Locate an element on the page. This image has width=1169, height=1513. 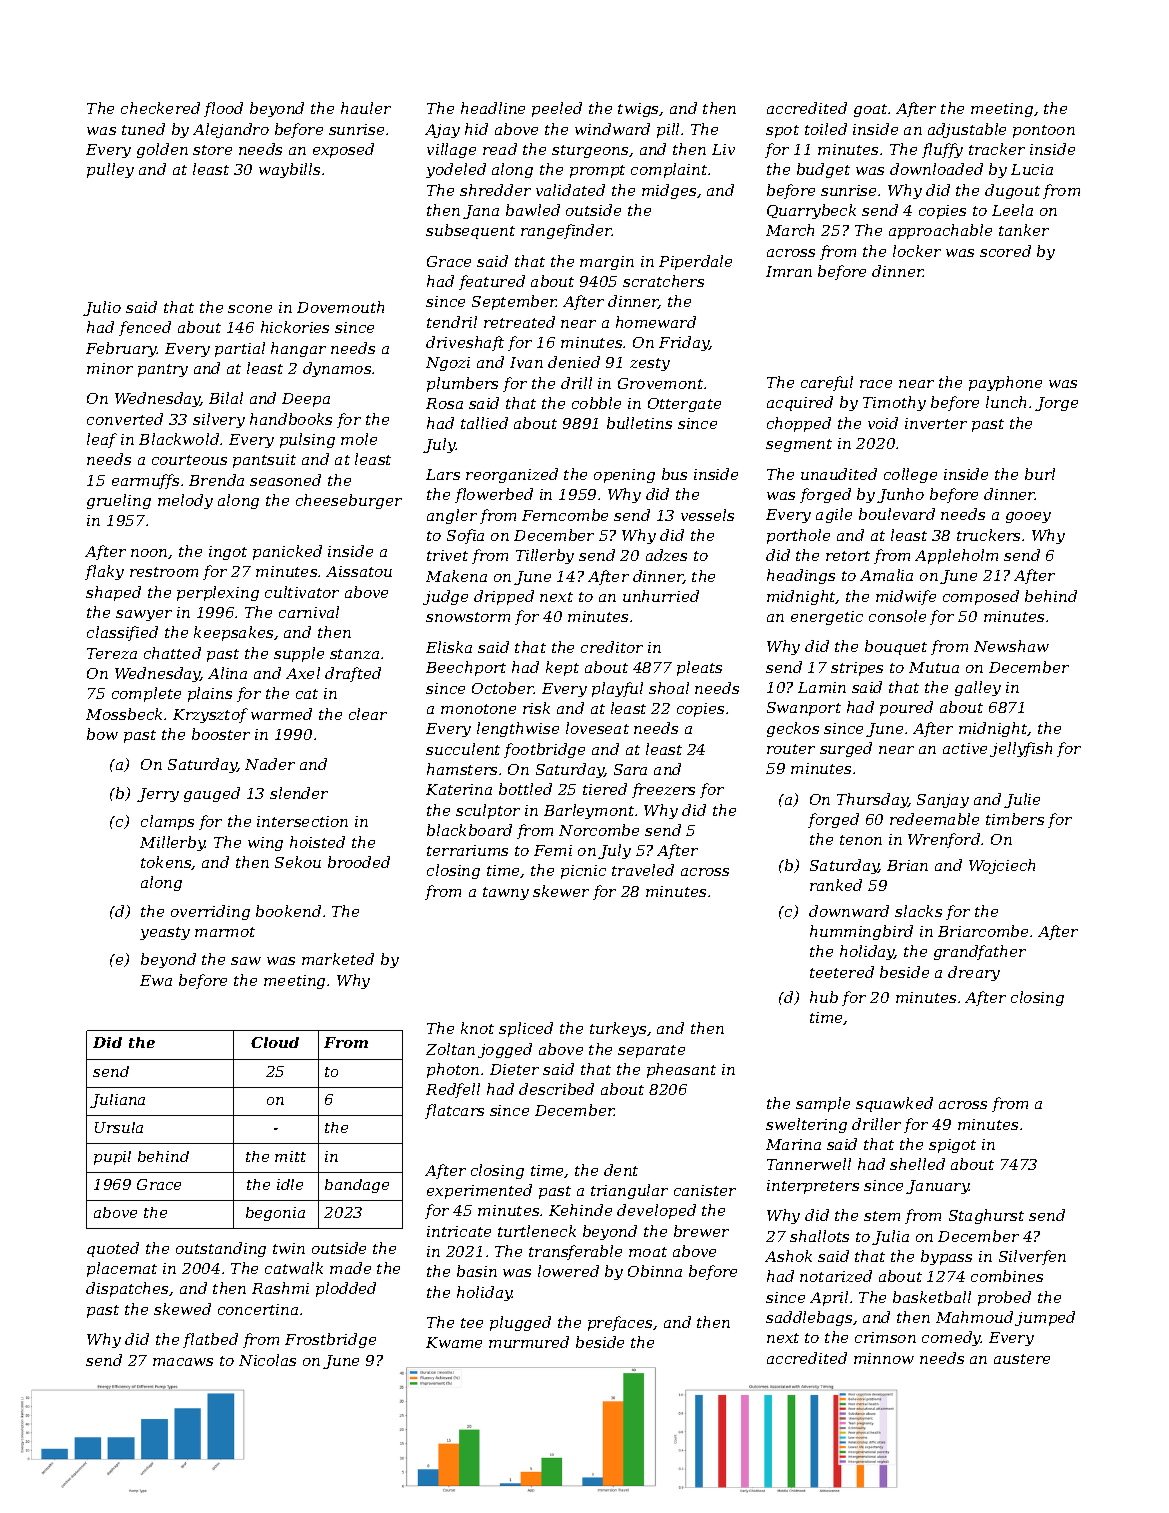
leaf is located at coordinates (102, 440).
